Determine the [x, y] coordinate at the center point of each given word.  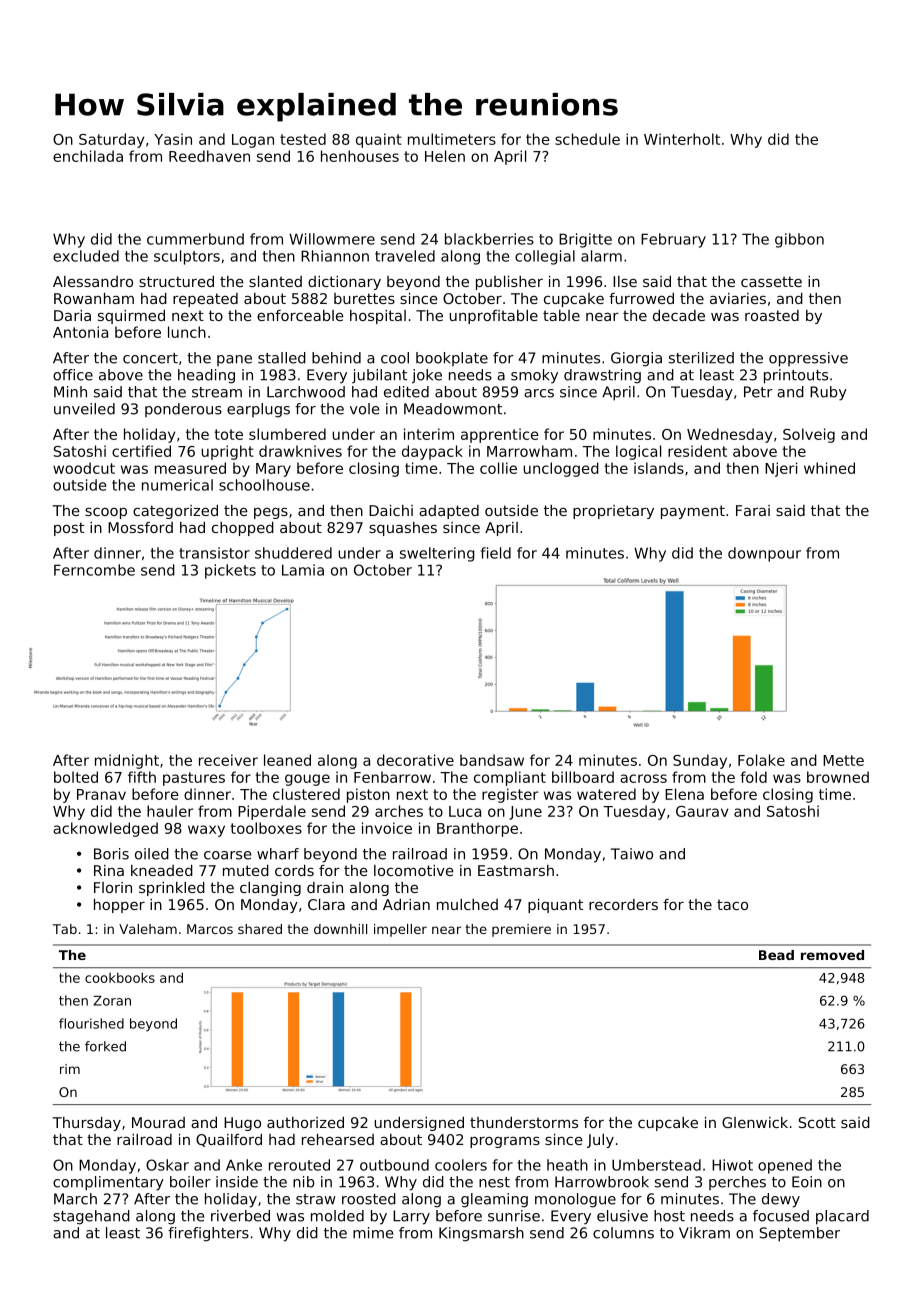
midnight [127, 761]
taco [732, 904]
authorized [305, 1122]
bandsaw [492, 760]
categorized [175, 512]
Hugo [242, 1124]
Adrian [406, 904]
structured [176, 281]
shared [260, 929]
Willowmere [332, 239]
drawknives [300, 451]
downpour [764, 554]
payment [693, 512]
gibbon [799, 240]
